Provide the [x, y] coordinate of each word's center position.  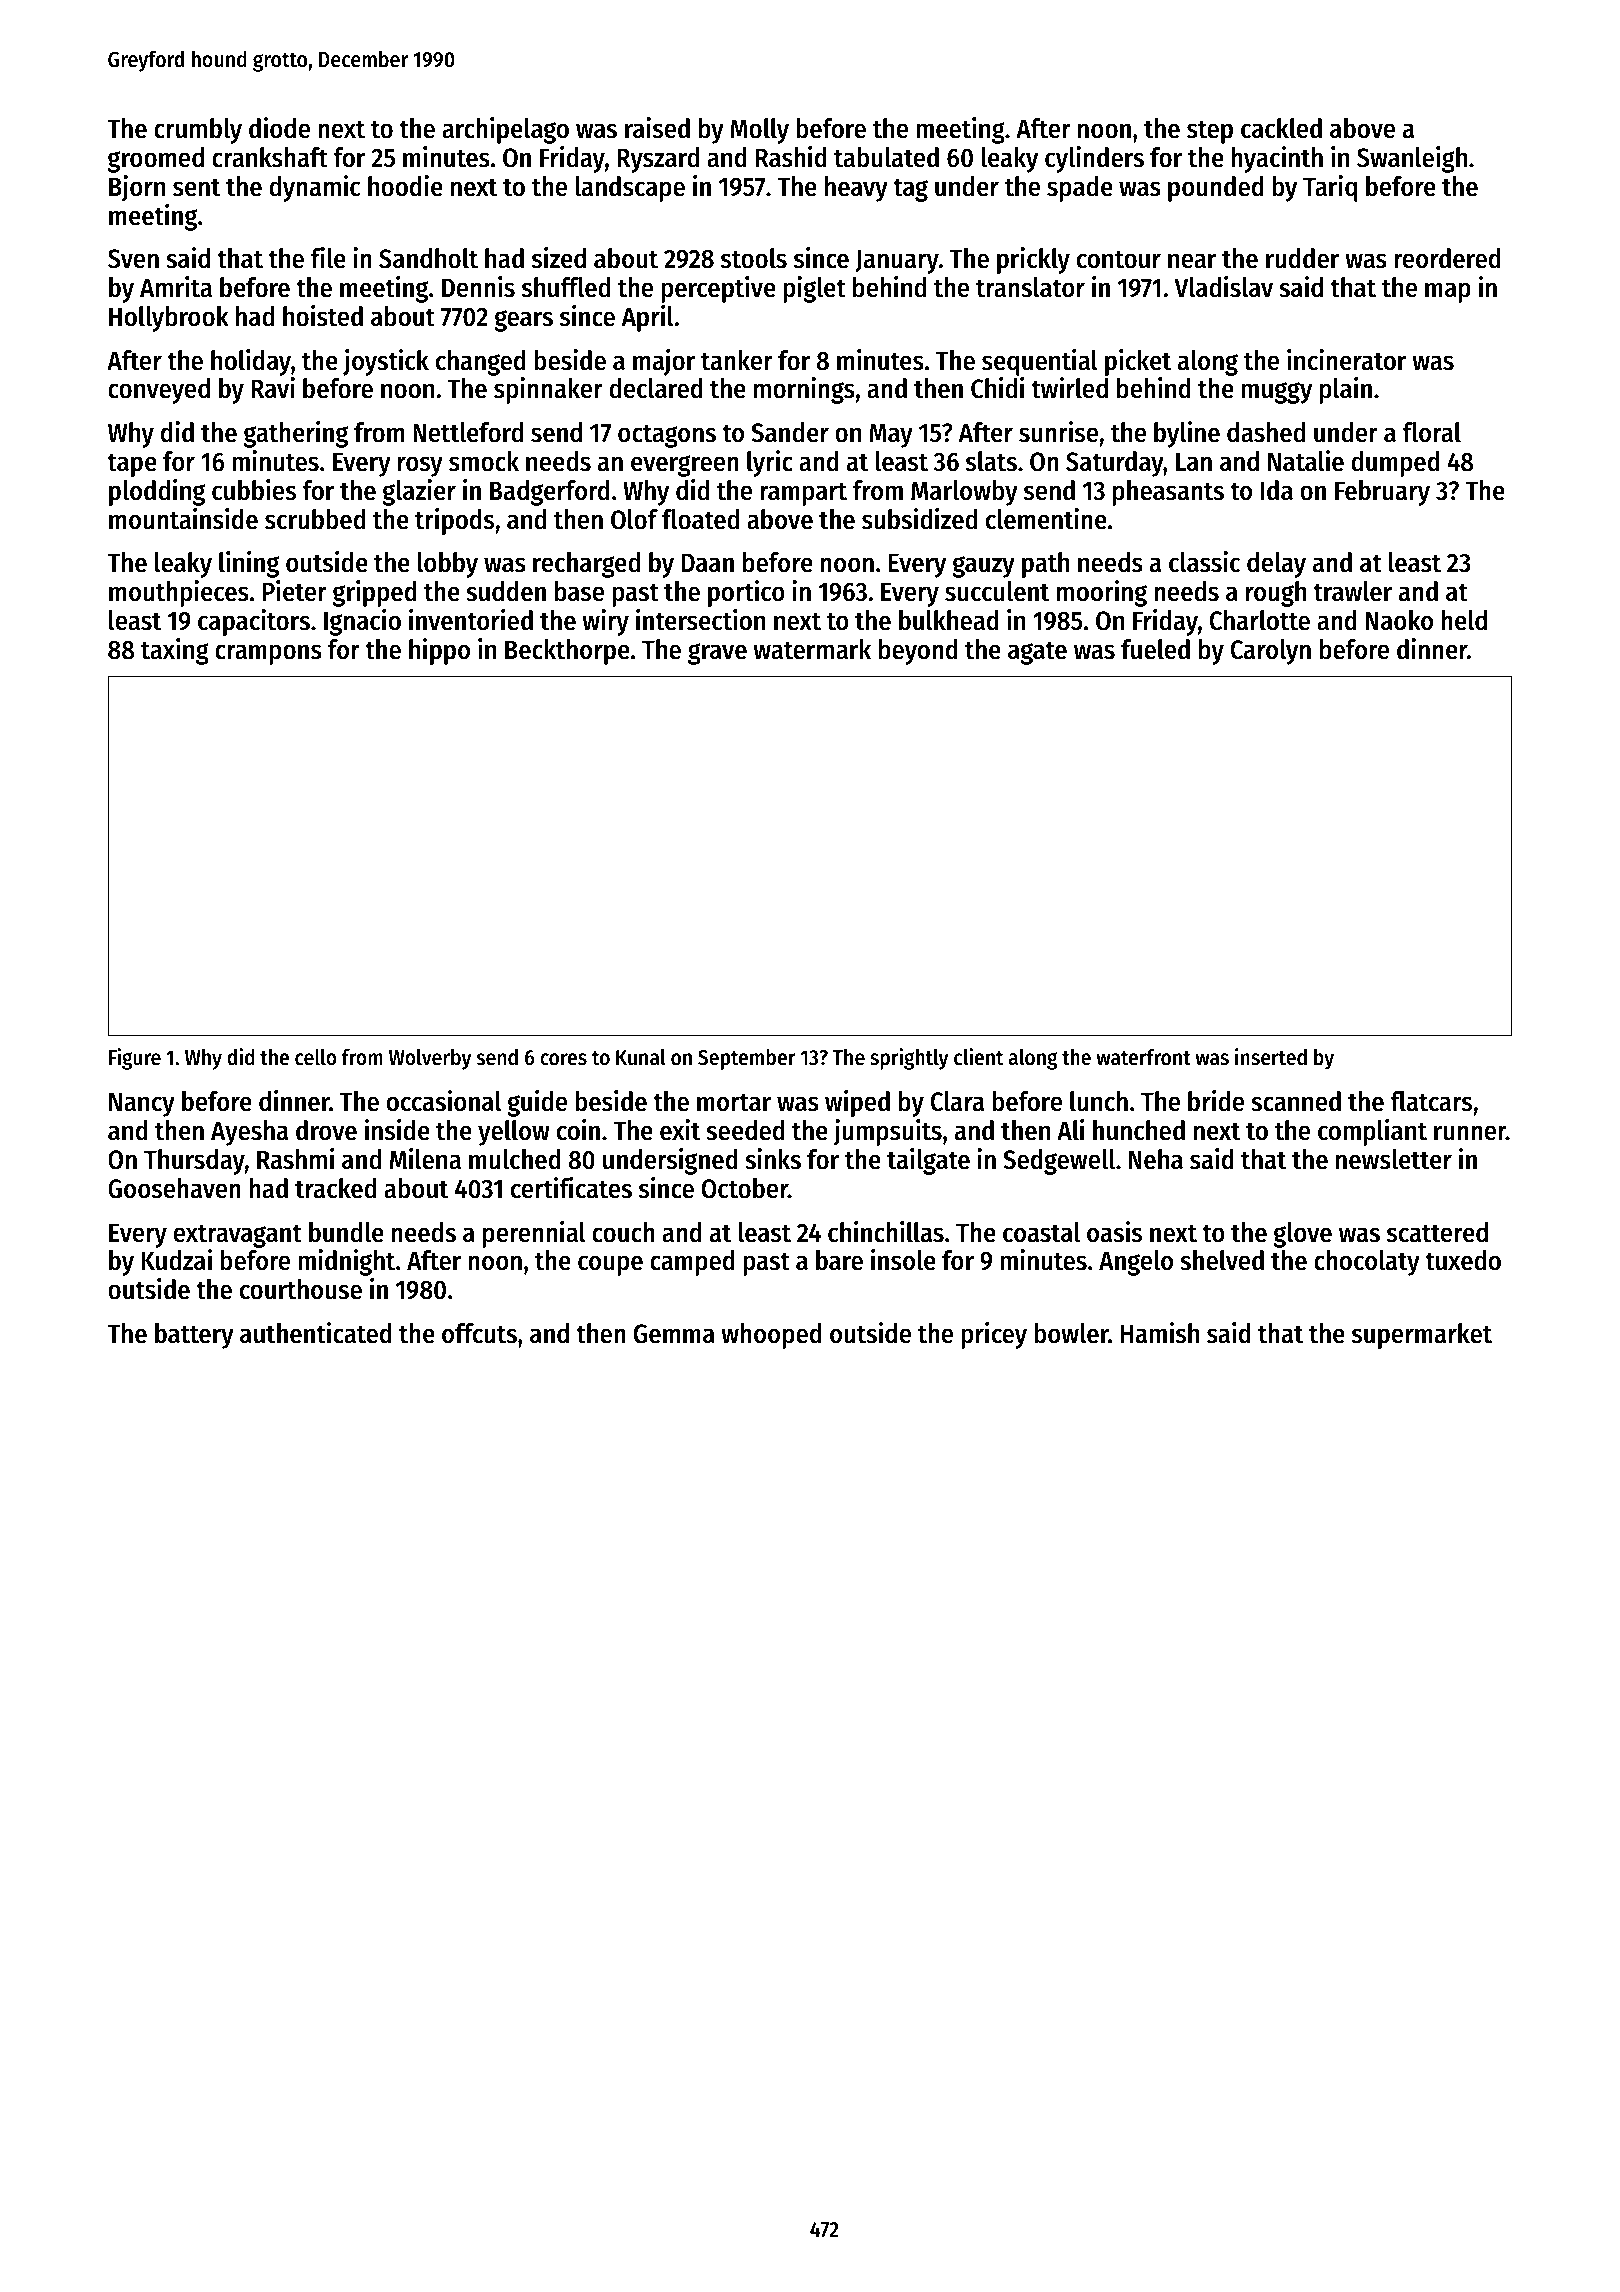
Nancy [142, 1104]
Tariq [1330, 188]
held [1464, 620]
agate [1037, 653]
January [897, 261]
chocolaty [1367, 1263]
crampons [268, 654]
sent [196, 187]
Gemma [674, 1334]
